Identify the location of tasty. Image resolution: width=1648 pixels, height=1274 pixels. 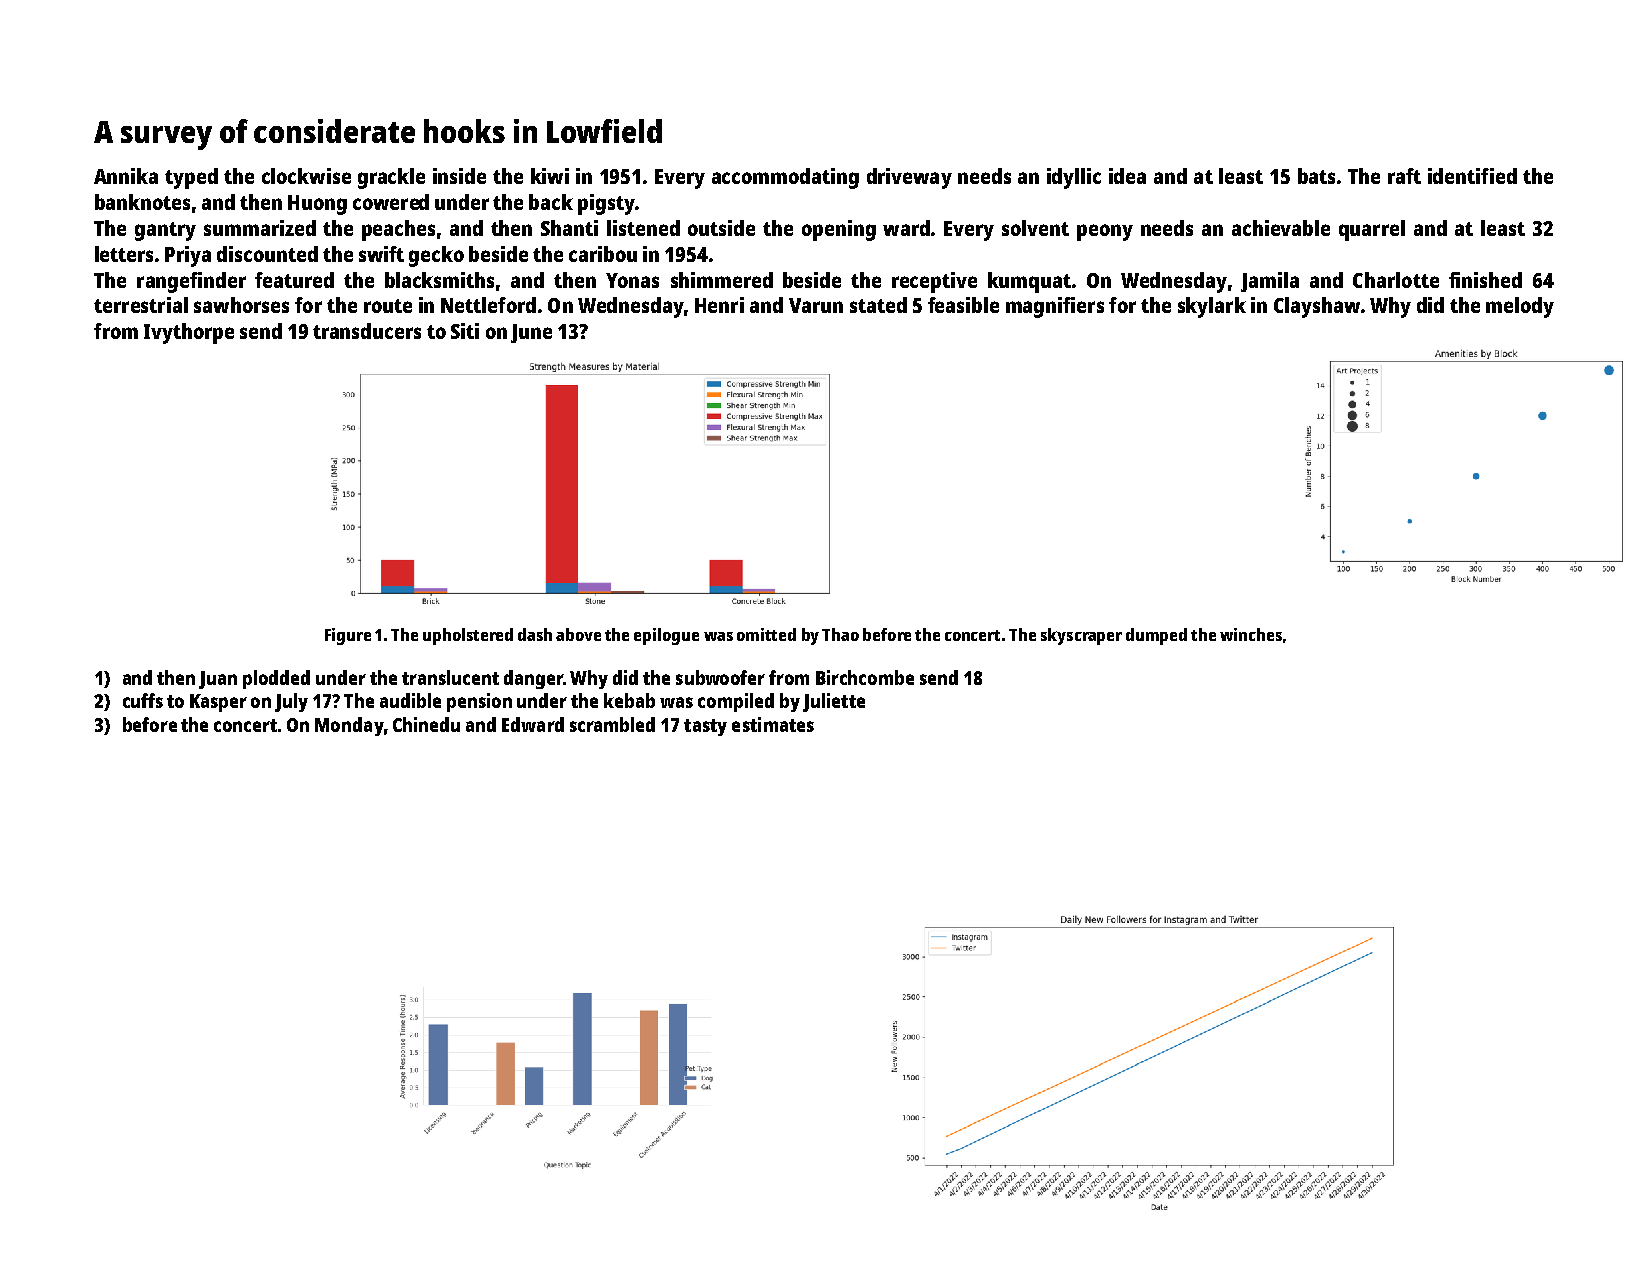
(705, 727).
